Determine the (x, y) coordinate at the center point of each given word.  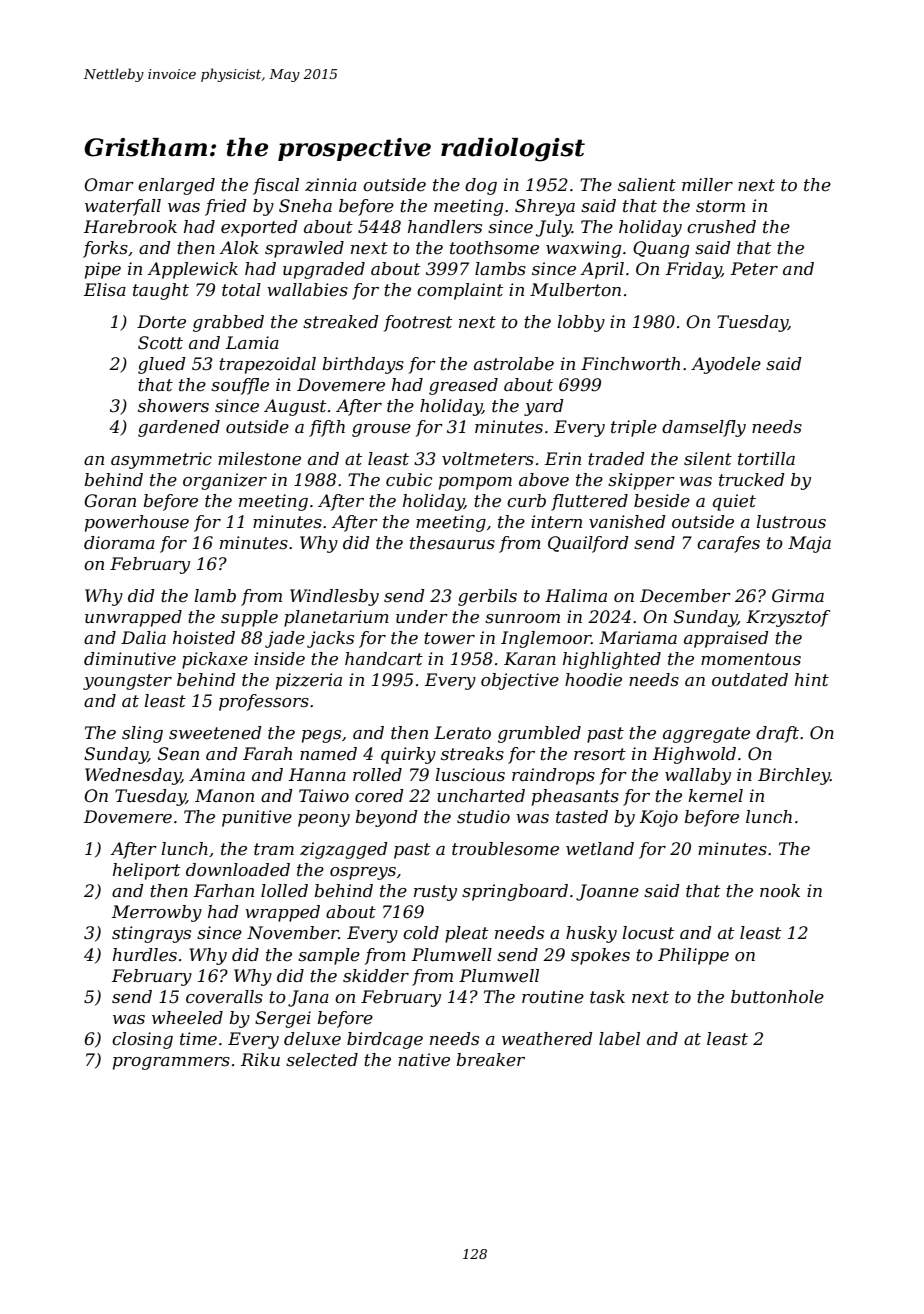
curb (526, 500)
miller (707, 184)
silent (708, 459)
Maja (809, 544)
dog (481, 186)
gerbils (487, 597)
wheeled (187, 1018)
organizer (225, 481)
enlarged (176, 186)
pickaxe (215, 660)
